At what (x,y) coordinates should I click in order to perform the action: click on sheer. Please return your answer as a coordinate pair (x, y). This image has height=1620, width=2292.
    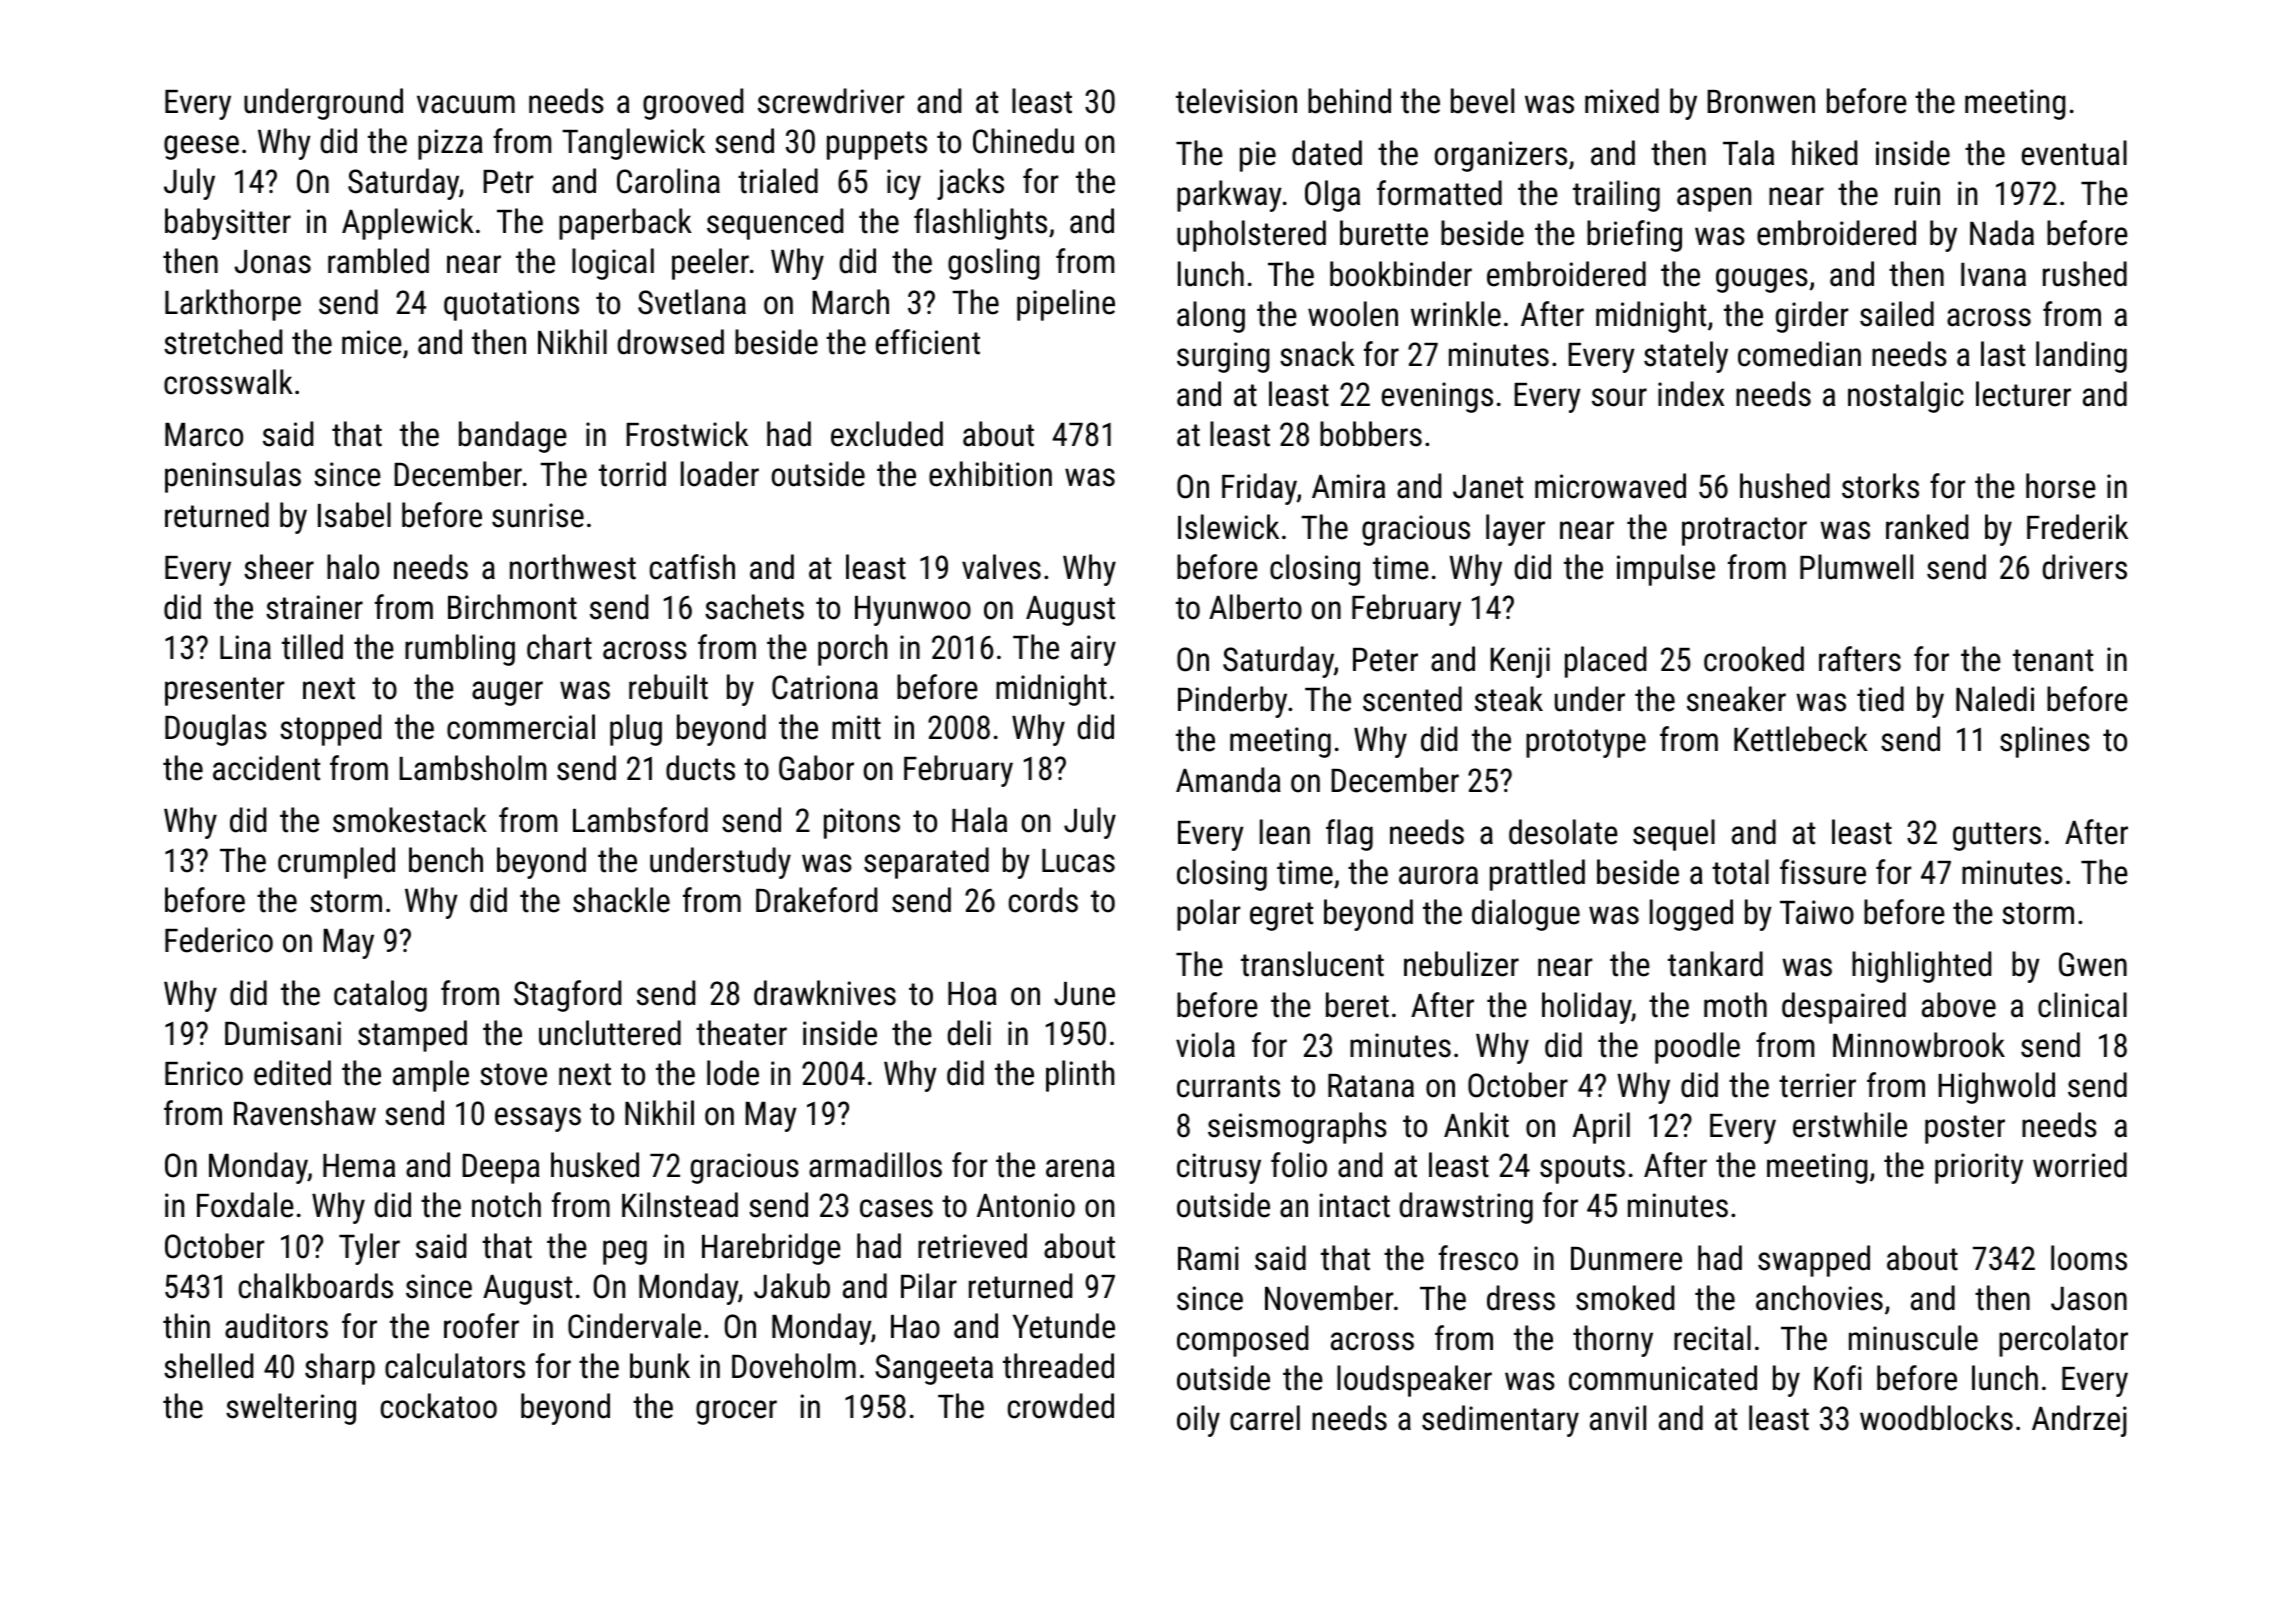
    Looking at the image, I should click on (279, 567).
